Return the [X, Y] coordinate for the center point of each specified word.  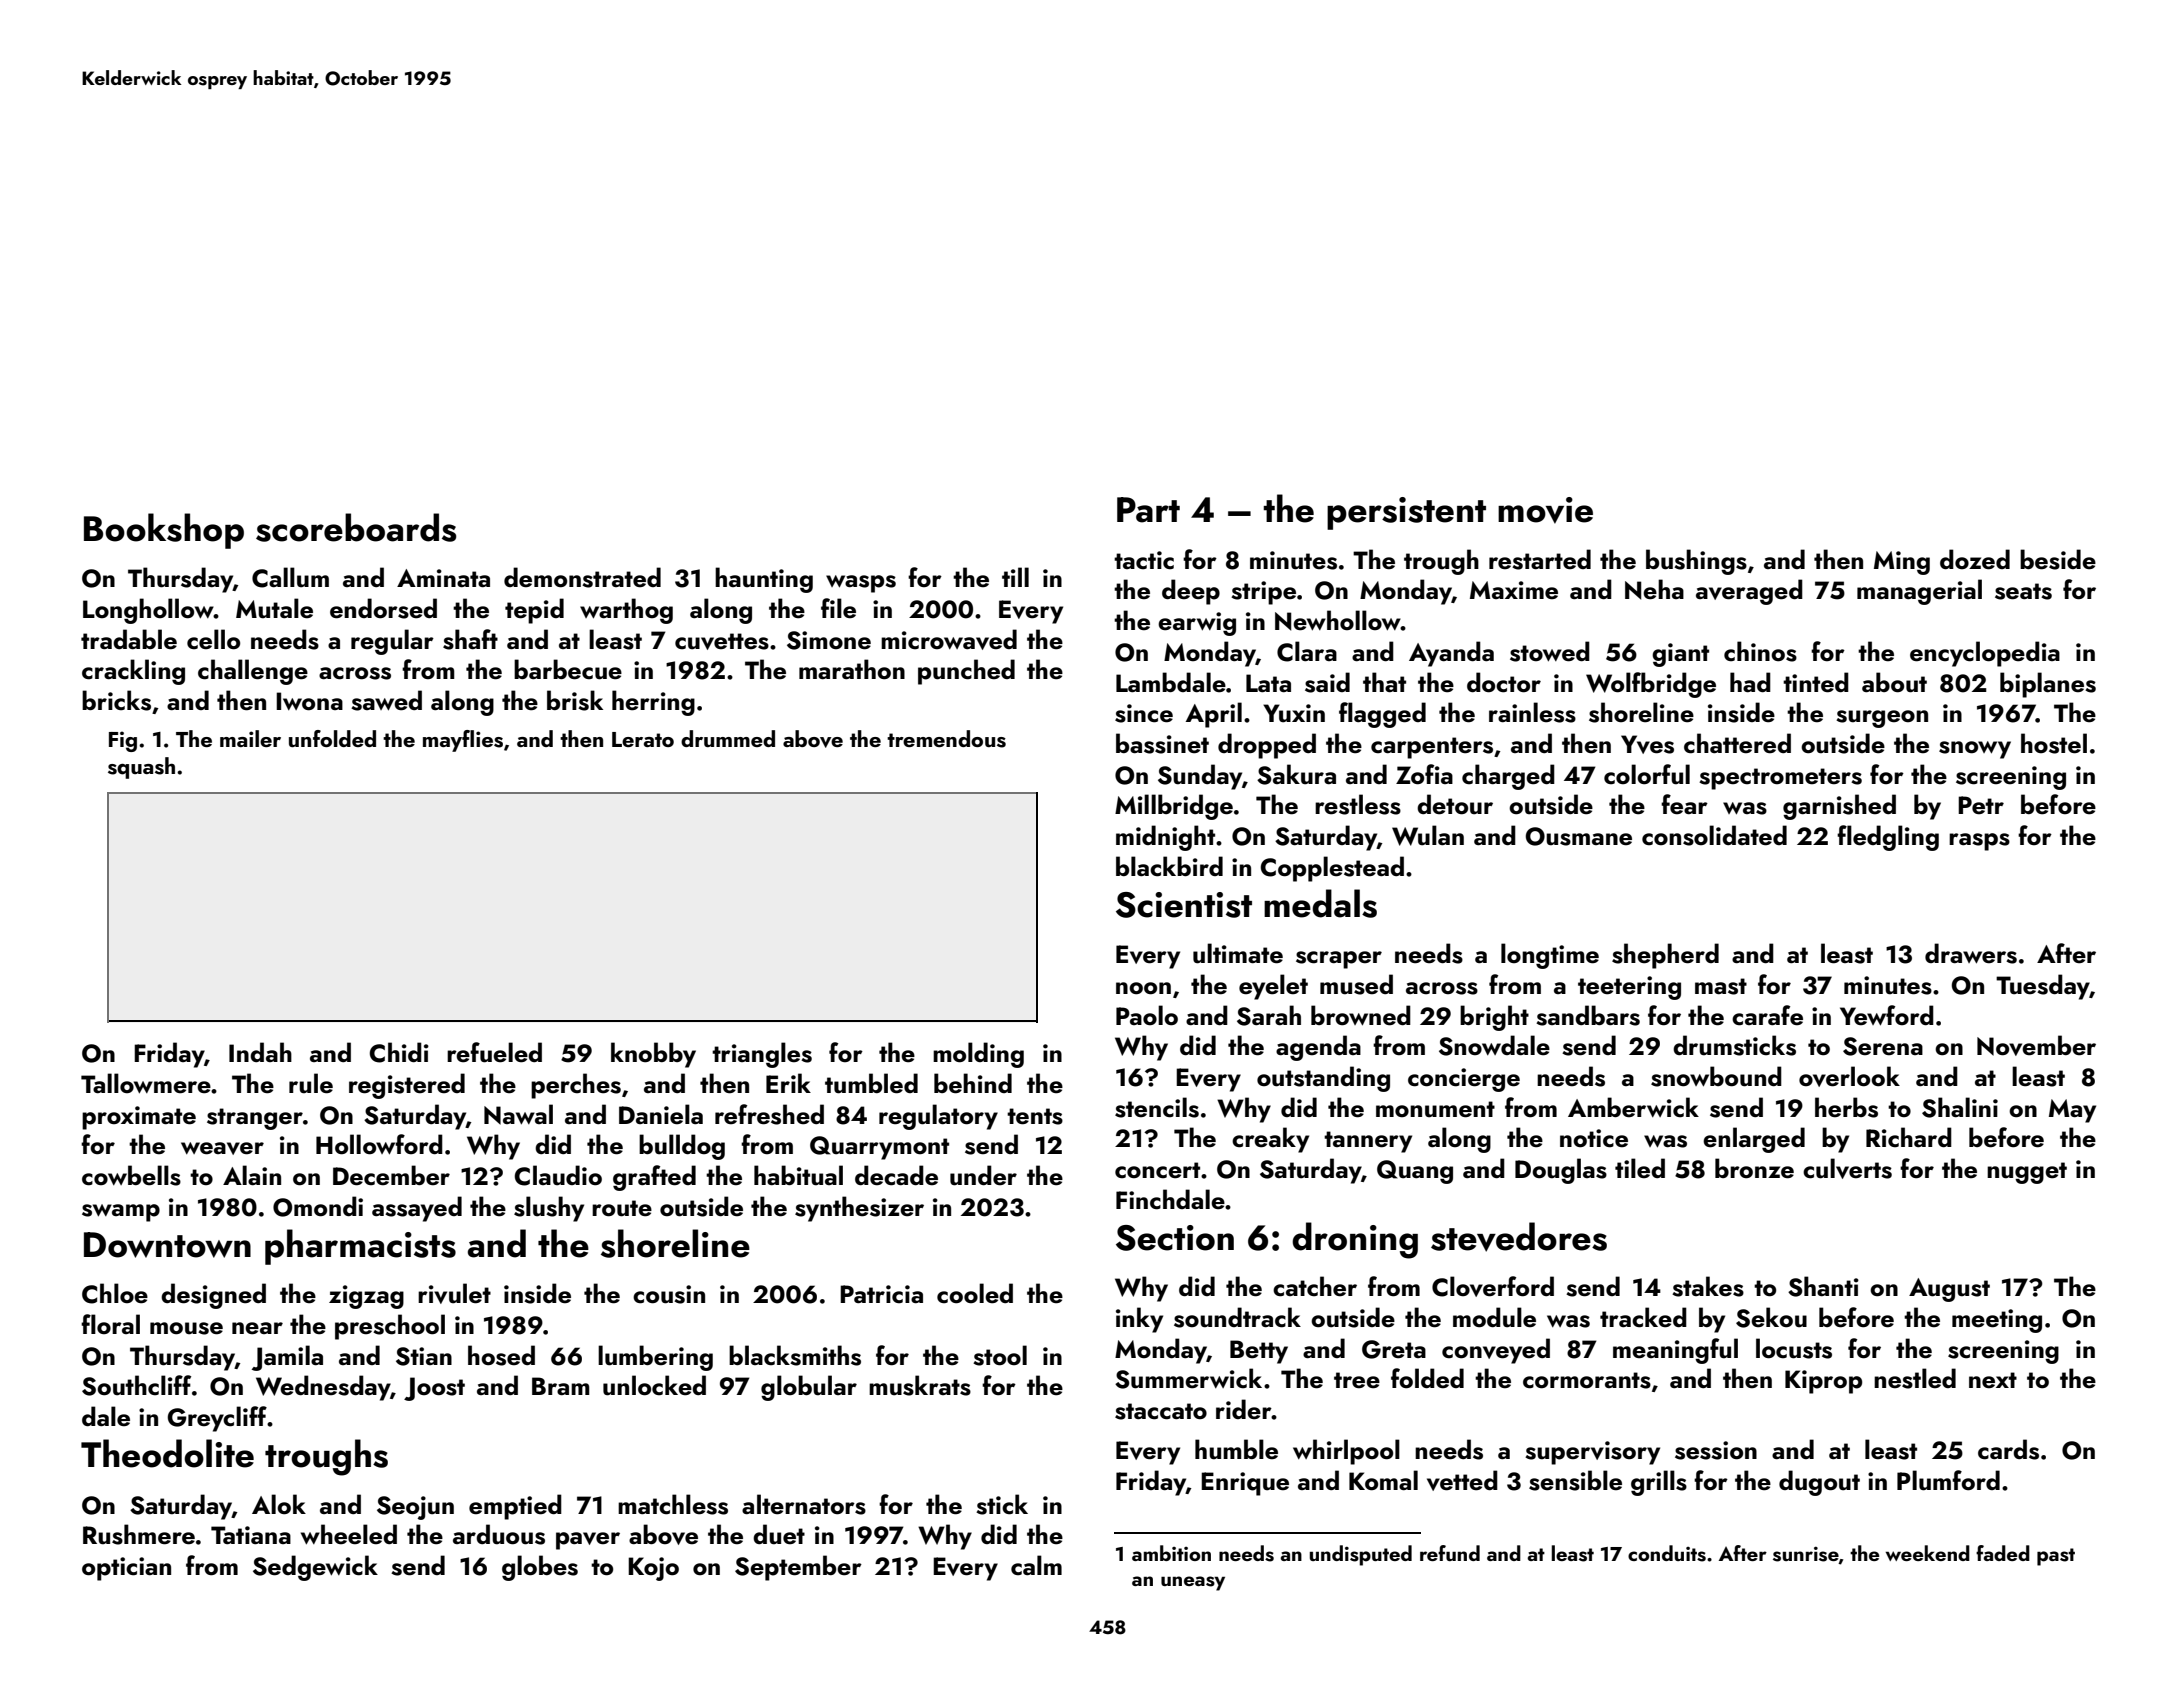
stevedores [1519, 1237]
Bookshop [164, 531]
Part [1148, 510]
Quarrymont [879, 1148]
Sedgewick [315, 1568]
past [2056, 1557]
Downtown [167, 1245]
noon [1143, 988]
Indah [260, 1052]
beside [2058, 559]
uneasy [1193, 1583]
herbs [1846, 1107]
